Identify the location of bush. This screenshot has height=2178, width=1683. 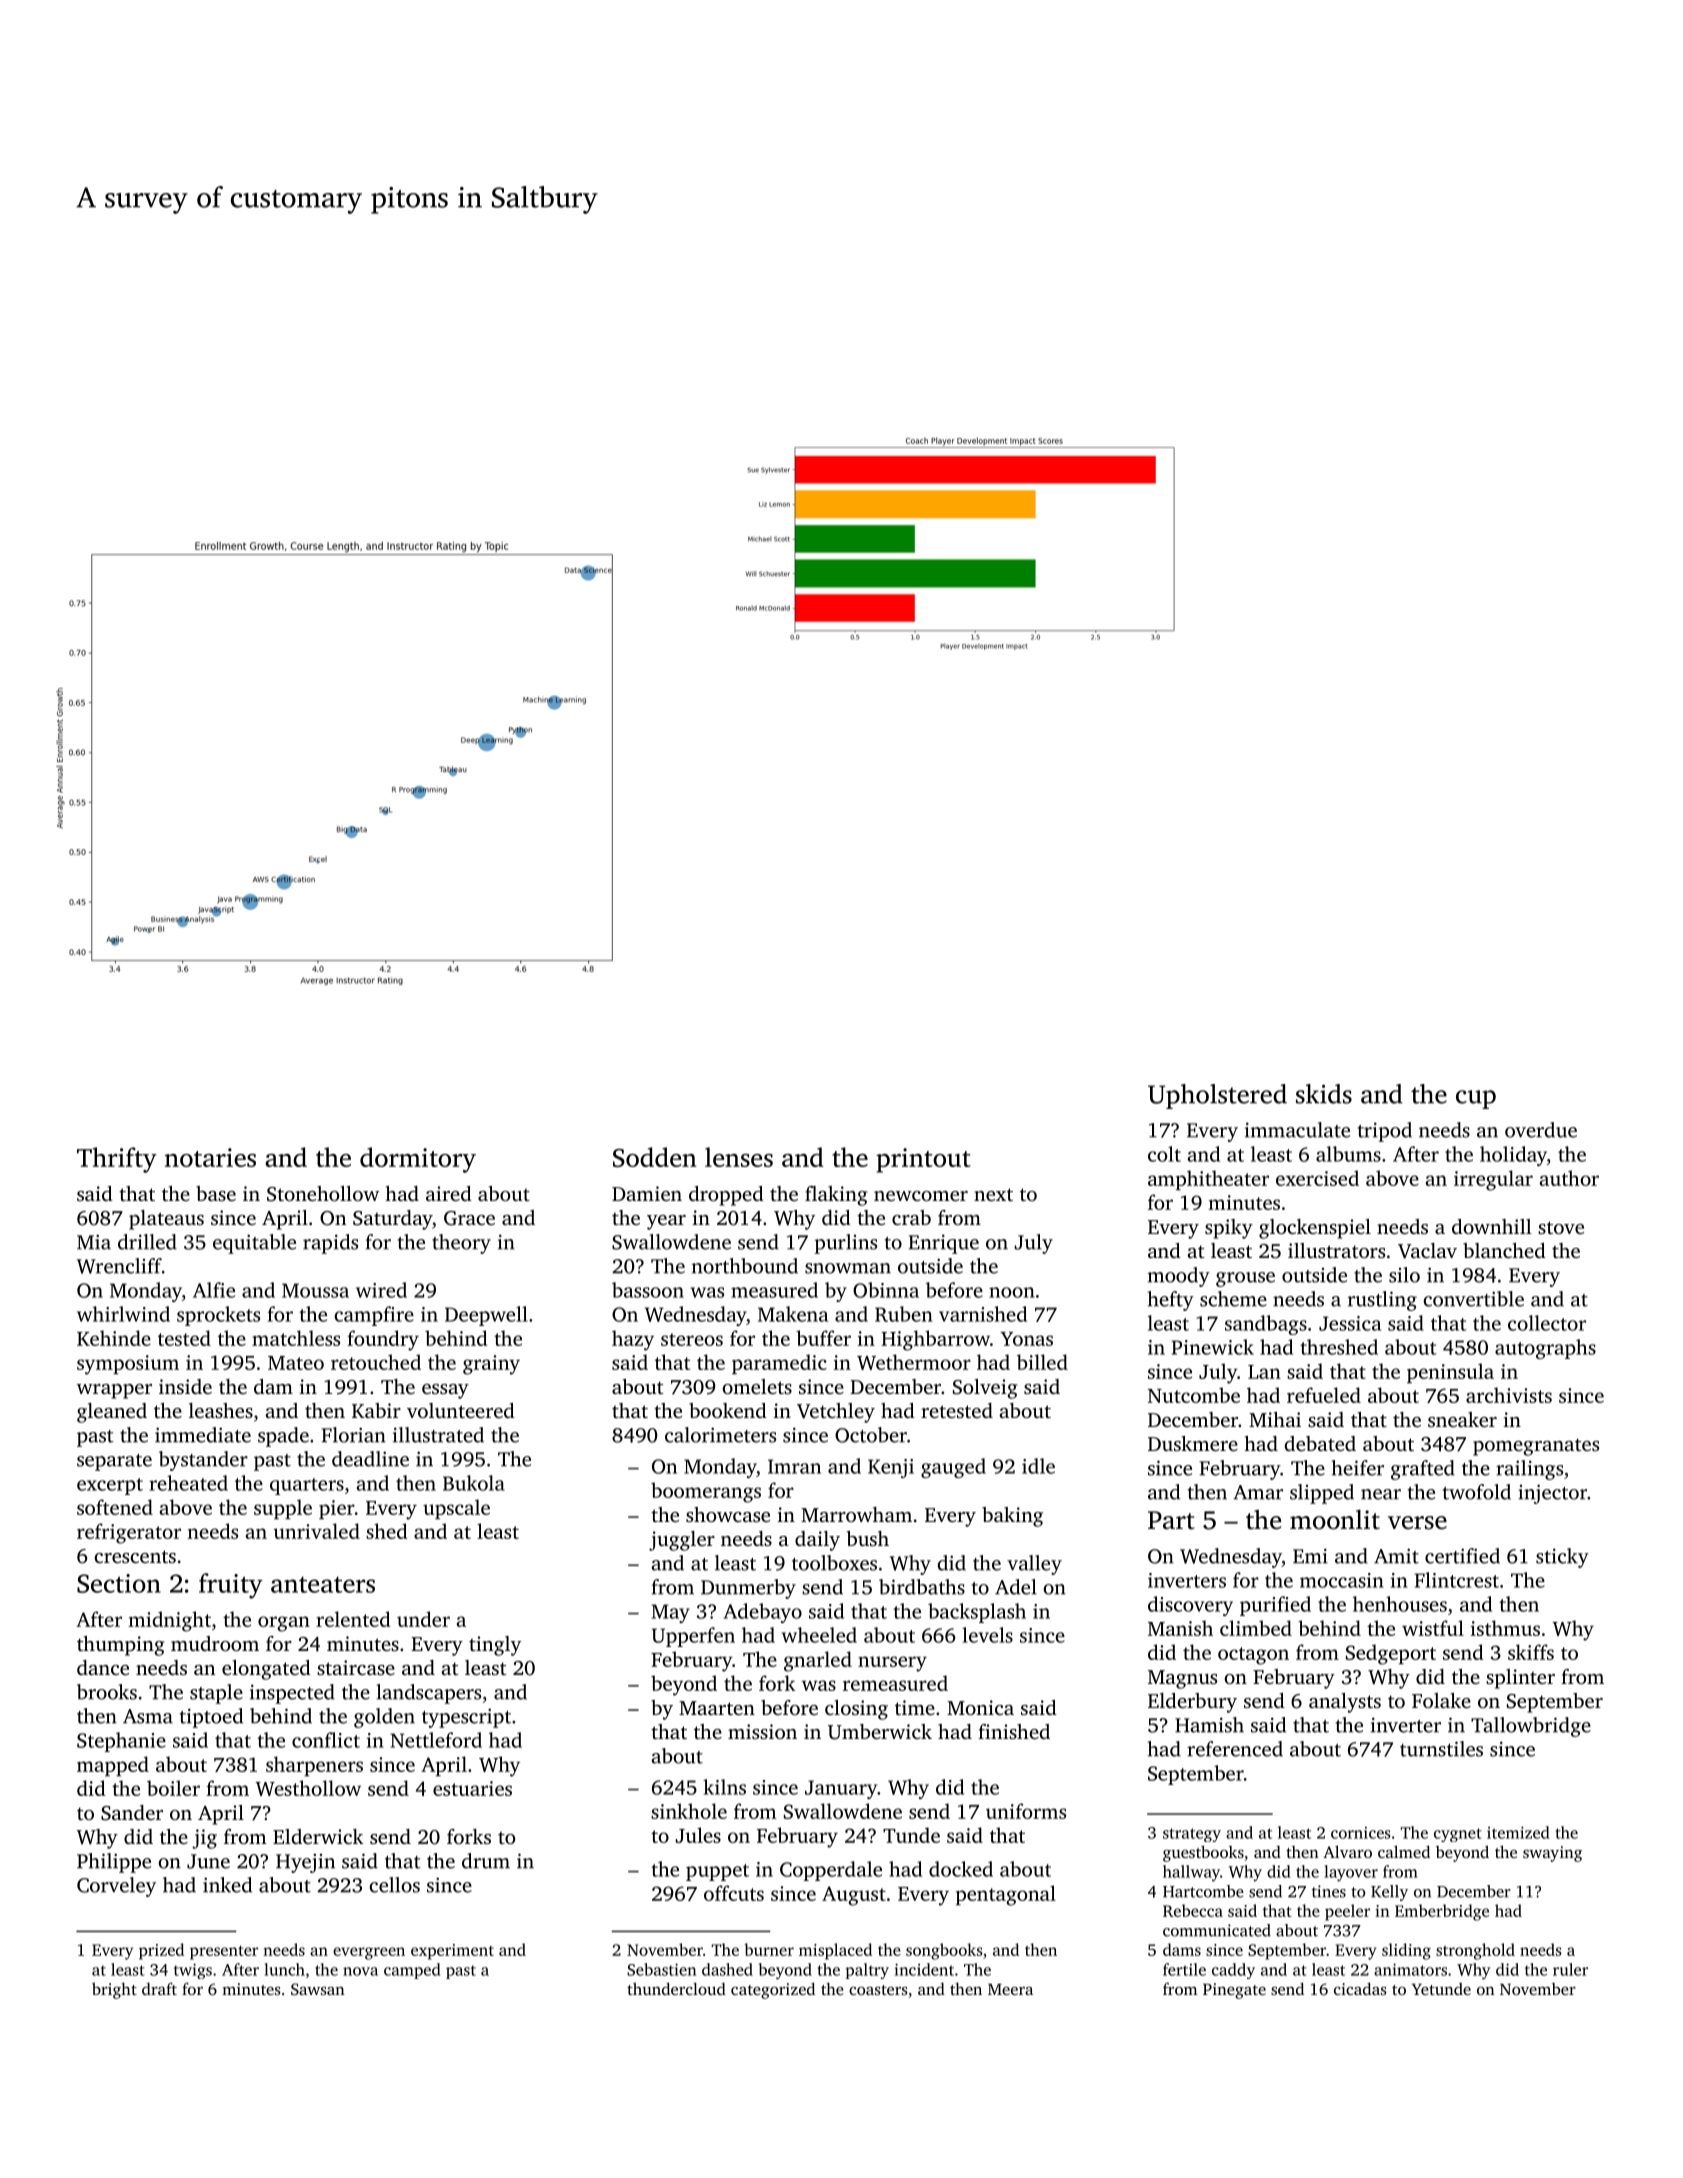
(868, 1538).
